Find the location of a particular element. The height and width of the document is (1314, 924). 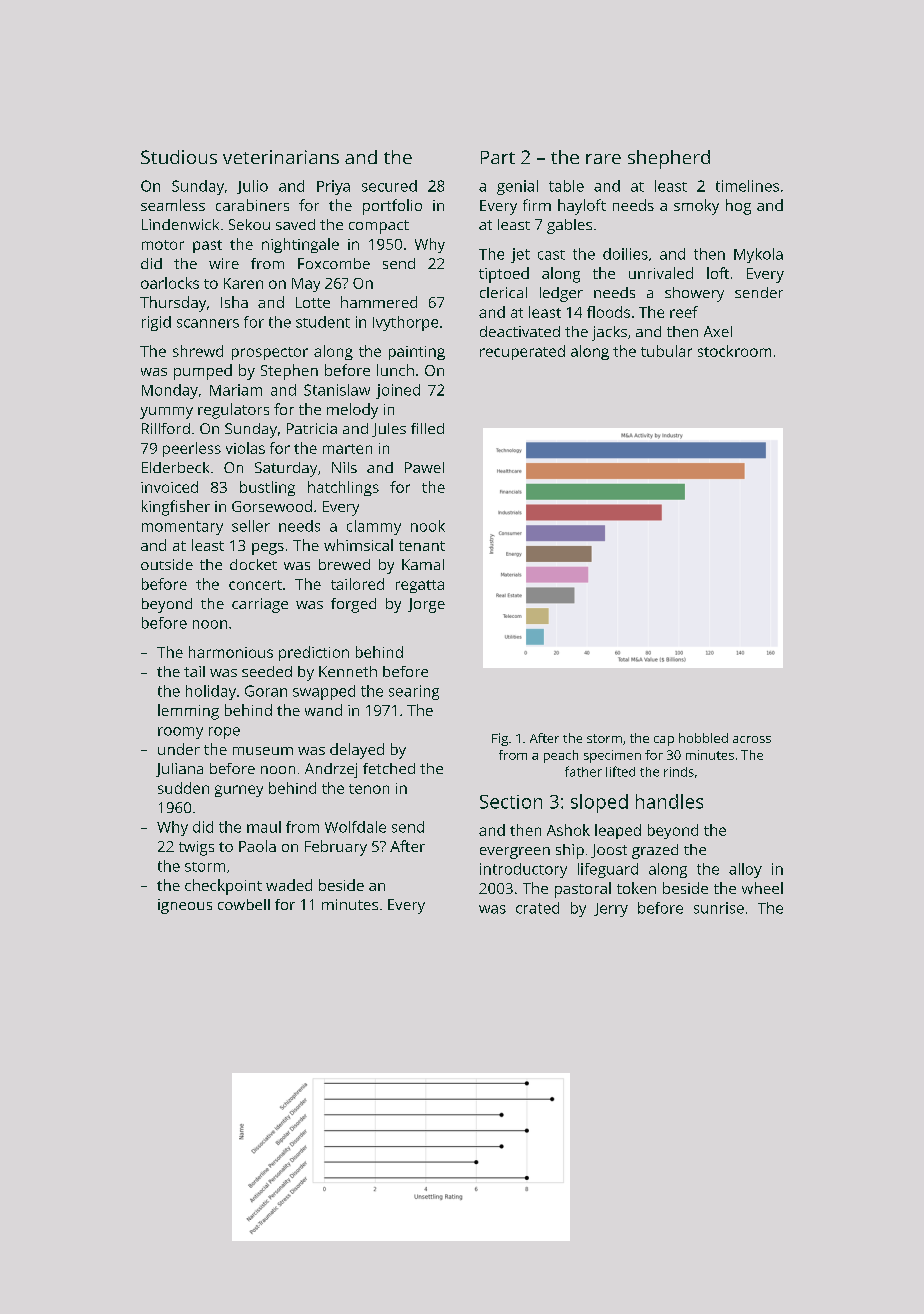

seeded is located at coordinates (267, 671).
